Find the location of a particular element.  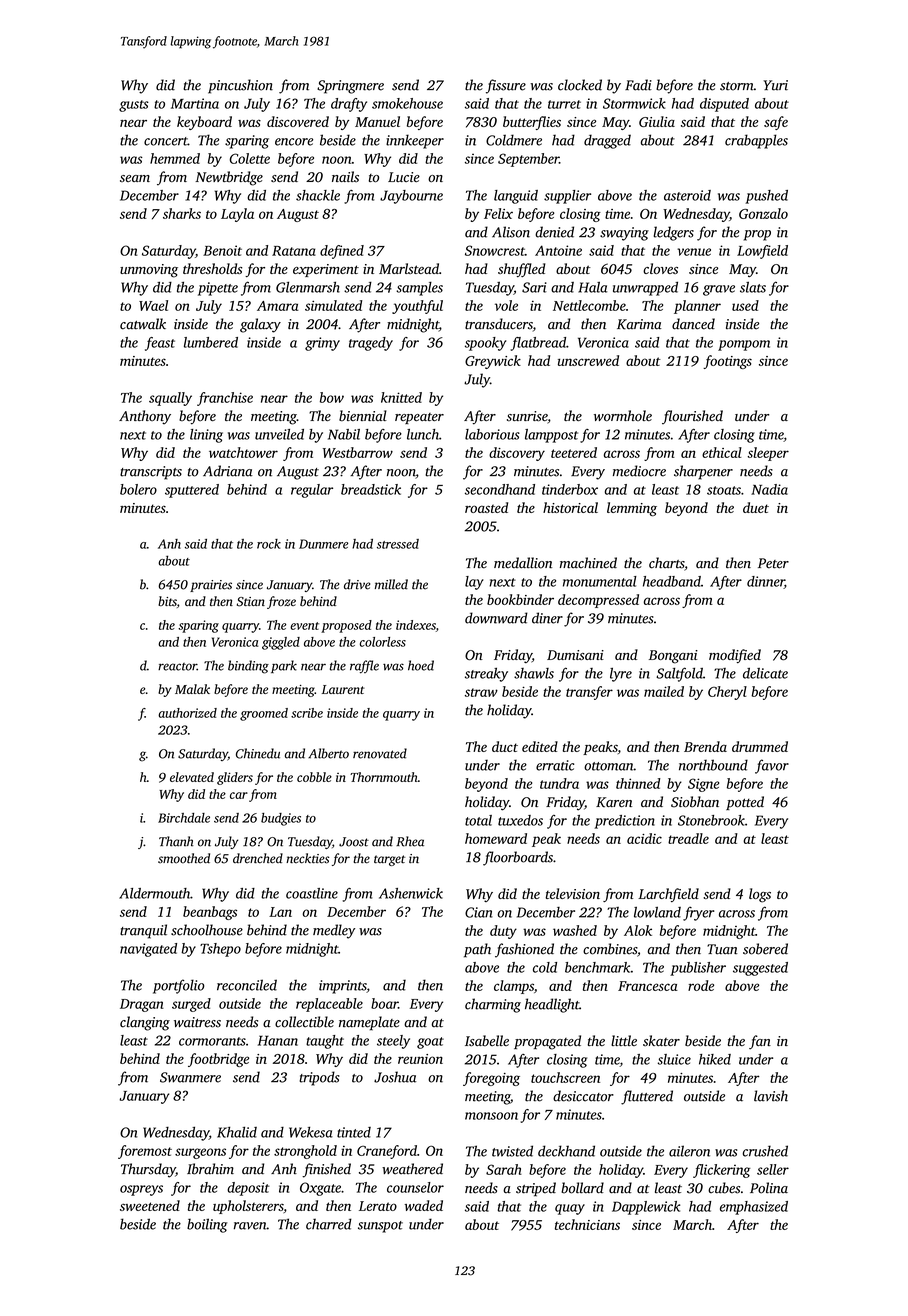

pompom is located at coordinates (744, 345).
